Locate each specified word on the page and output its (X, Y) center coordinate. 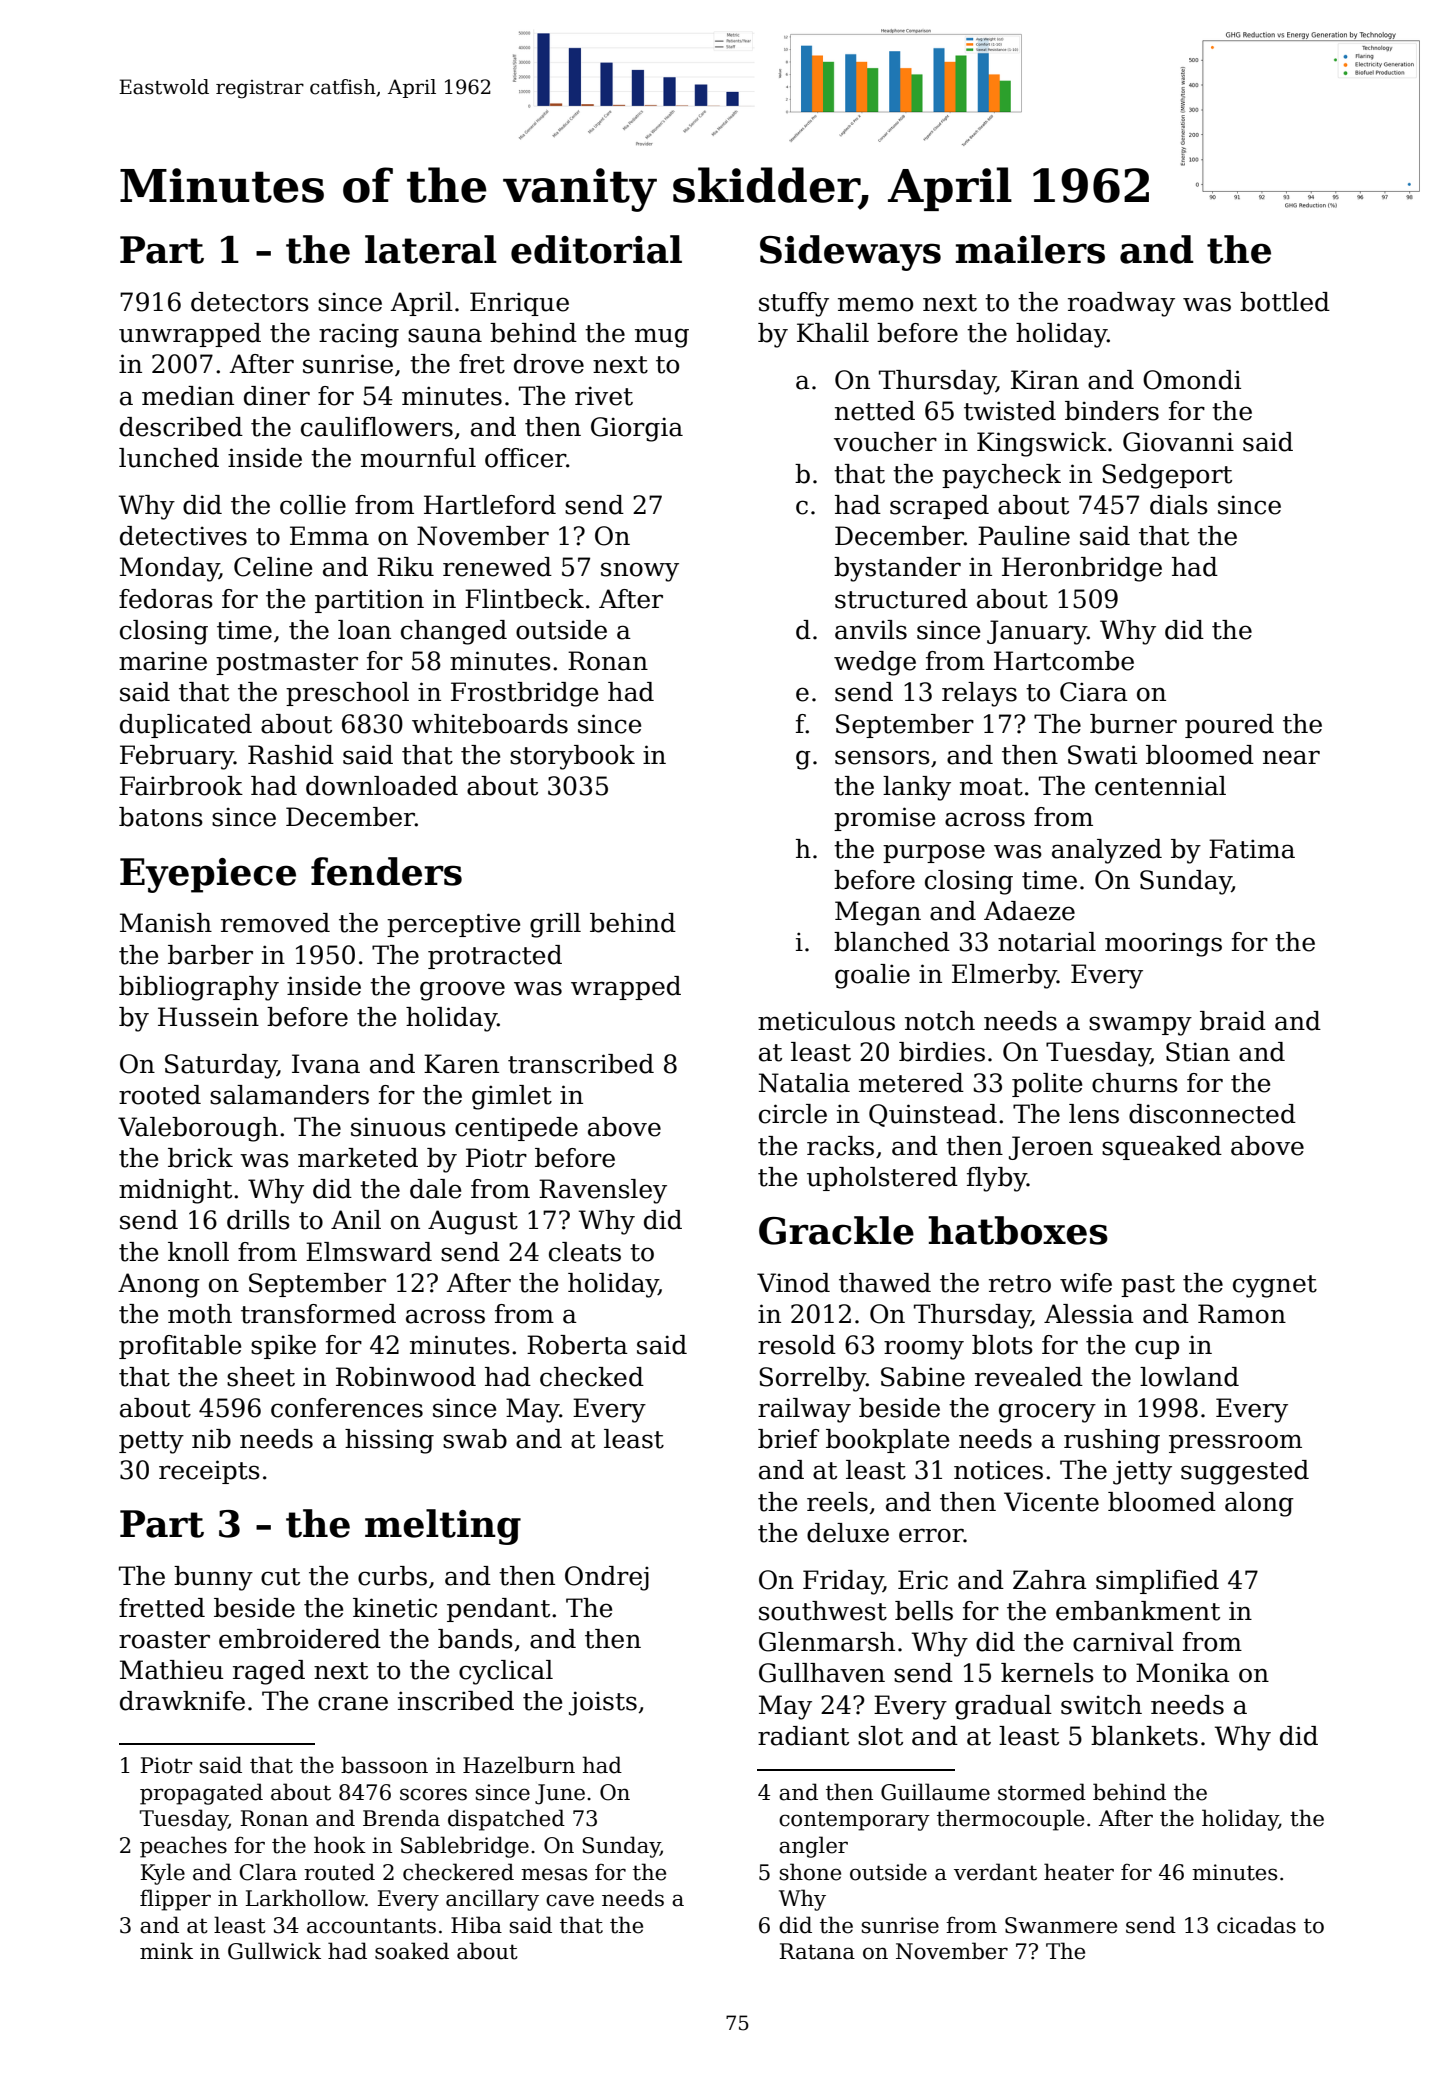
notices (998, 1470)
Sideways (850, 253)
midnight (175, 1191)
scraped (939, 507)
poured (1229, 726)
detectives (183, 536)
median (188, 396)
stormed (1042, 1792)
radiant (803, 1736)
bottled (1285, 302)
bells (924, 1611)
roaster (164, 1640)
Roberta (577, 1345)
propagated (201, 1794)
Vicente (1051, 1502)
